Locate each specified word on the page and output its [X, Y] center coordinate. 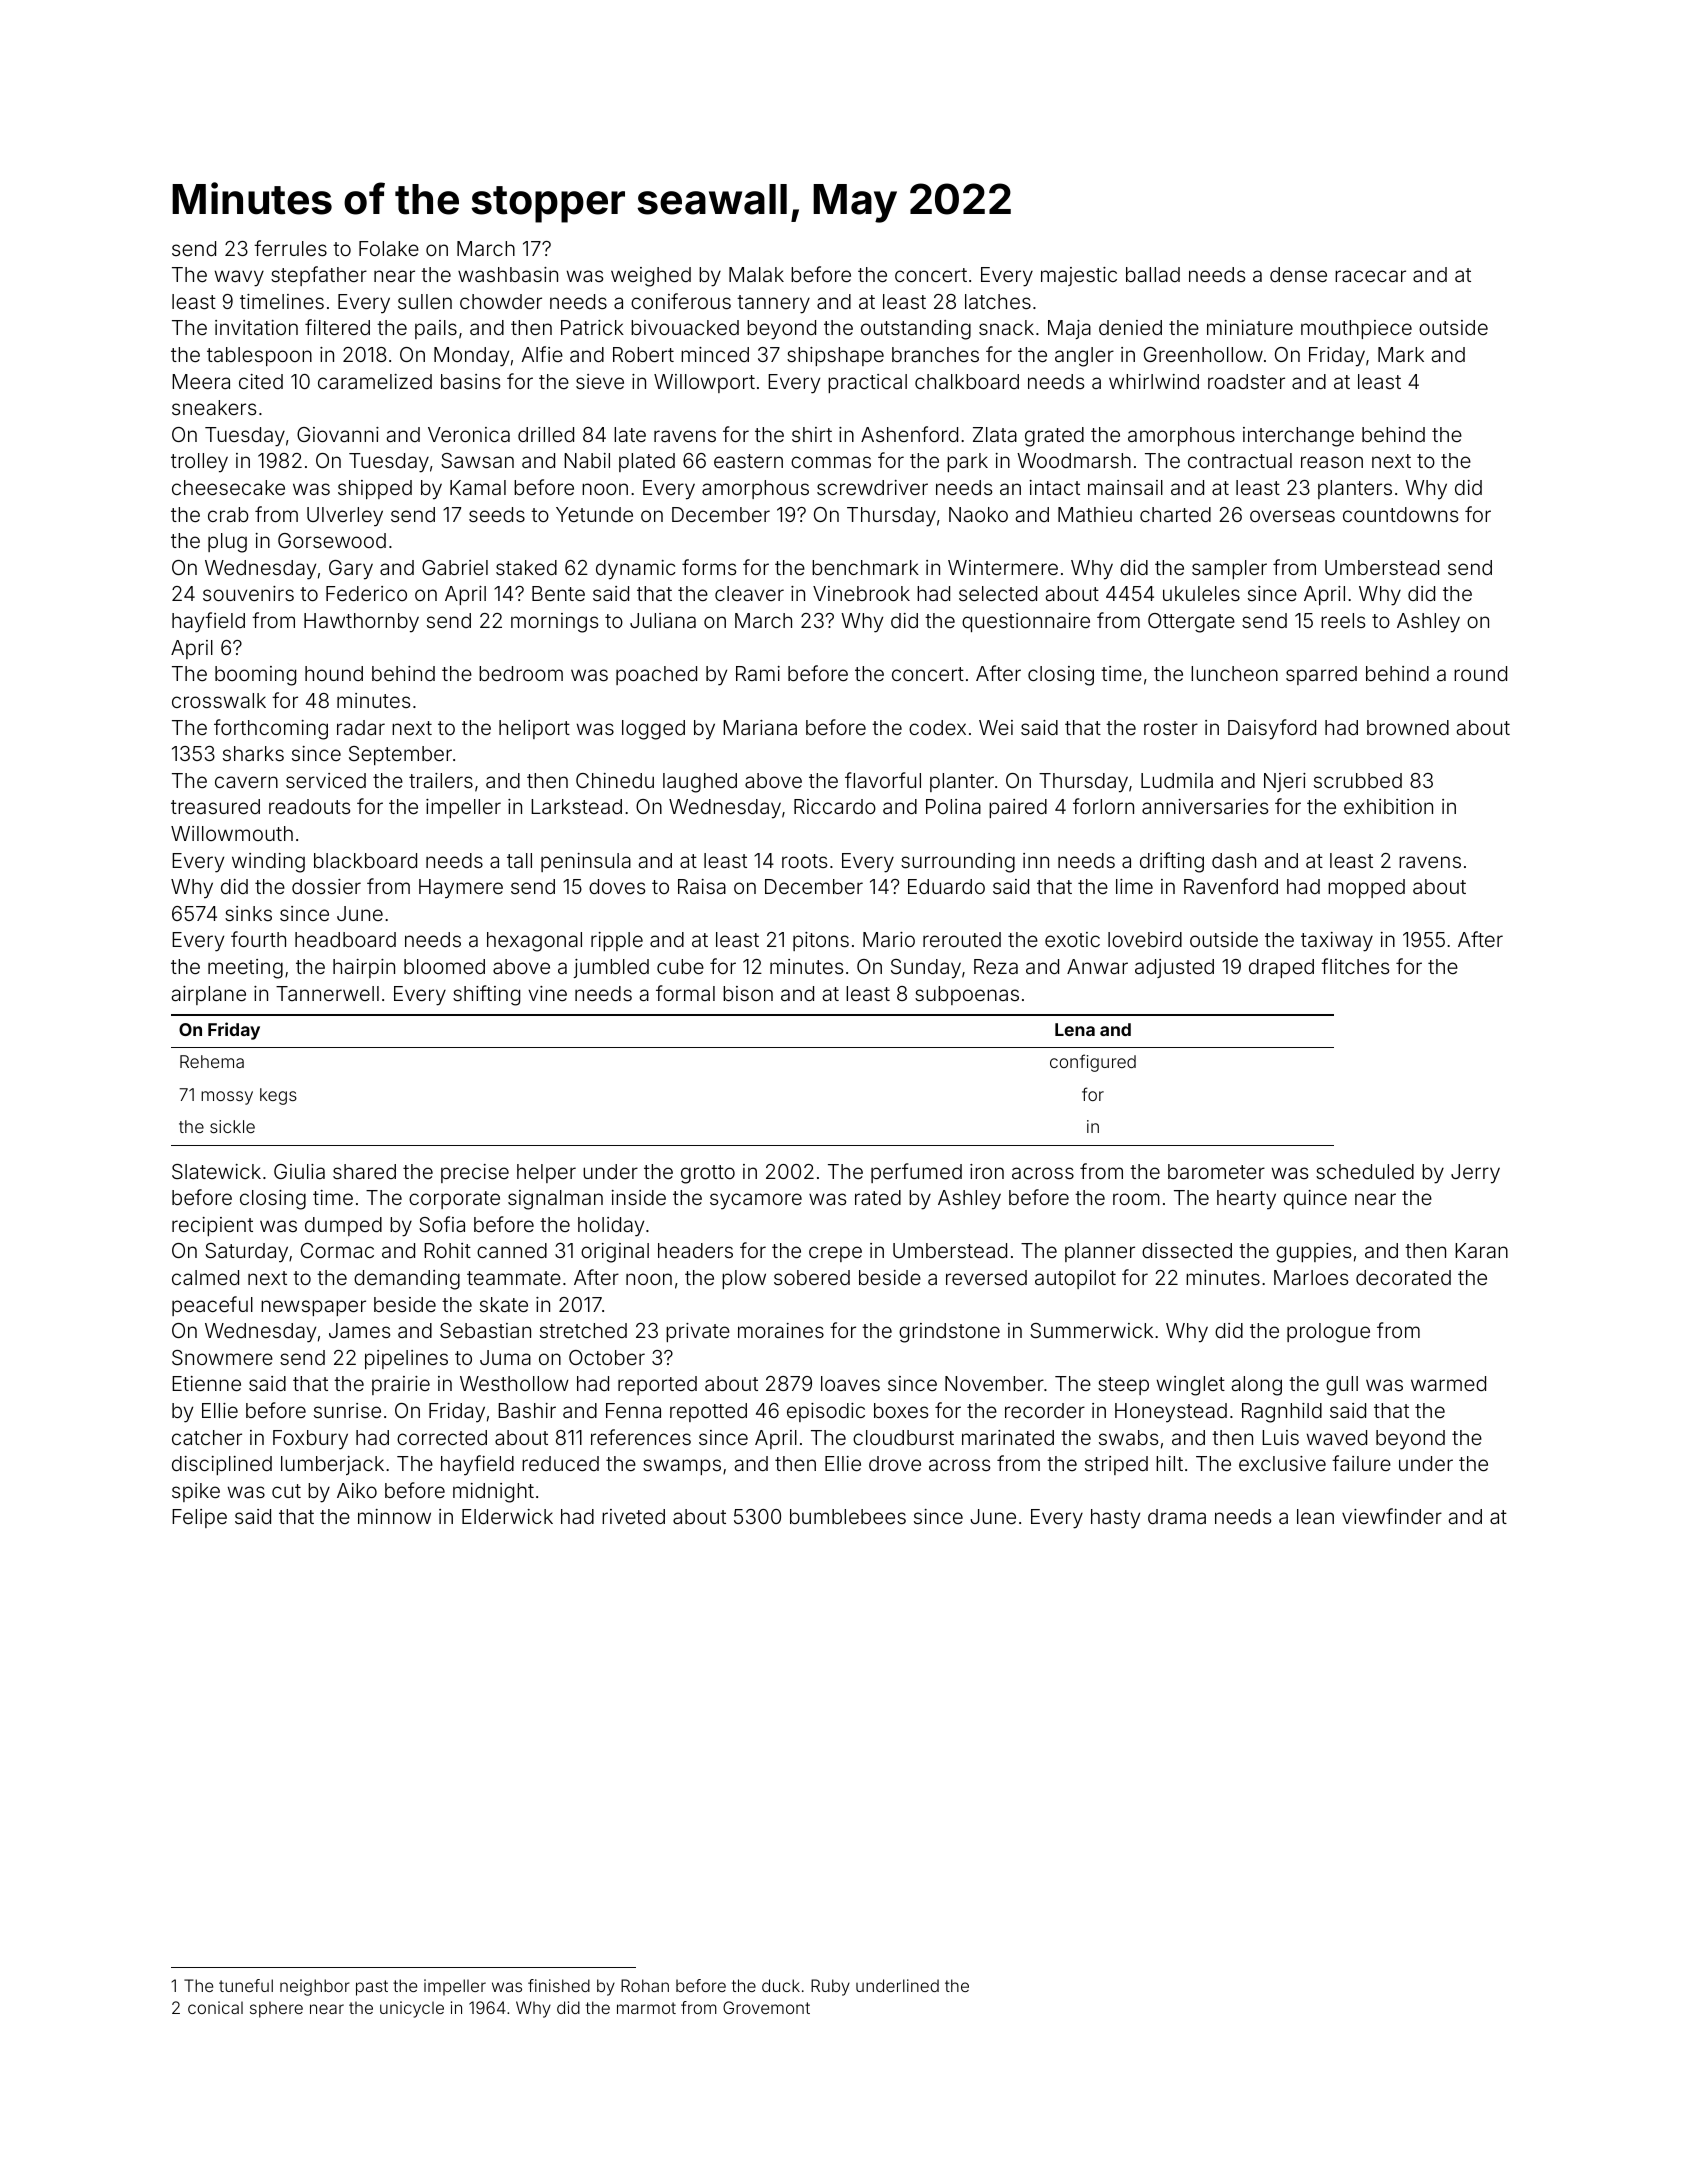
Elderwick [507, 1516]
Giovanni [338, 434]
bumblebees [848, 1516]
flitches [1355, 966]
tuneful [246, 1985]
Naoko [978, 514]
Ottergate [1191, 623]
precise [475, 1173]
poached [656, 675]
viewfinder [1392, 1516]
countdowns [1400, 514]
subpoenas [967, 995]
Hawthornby [361, 623]
